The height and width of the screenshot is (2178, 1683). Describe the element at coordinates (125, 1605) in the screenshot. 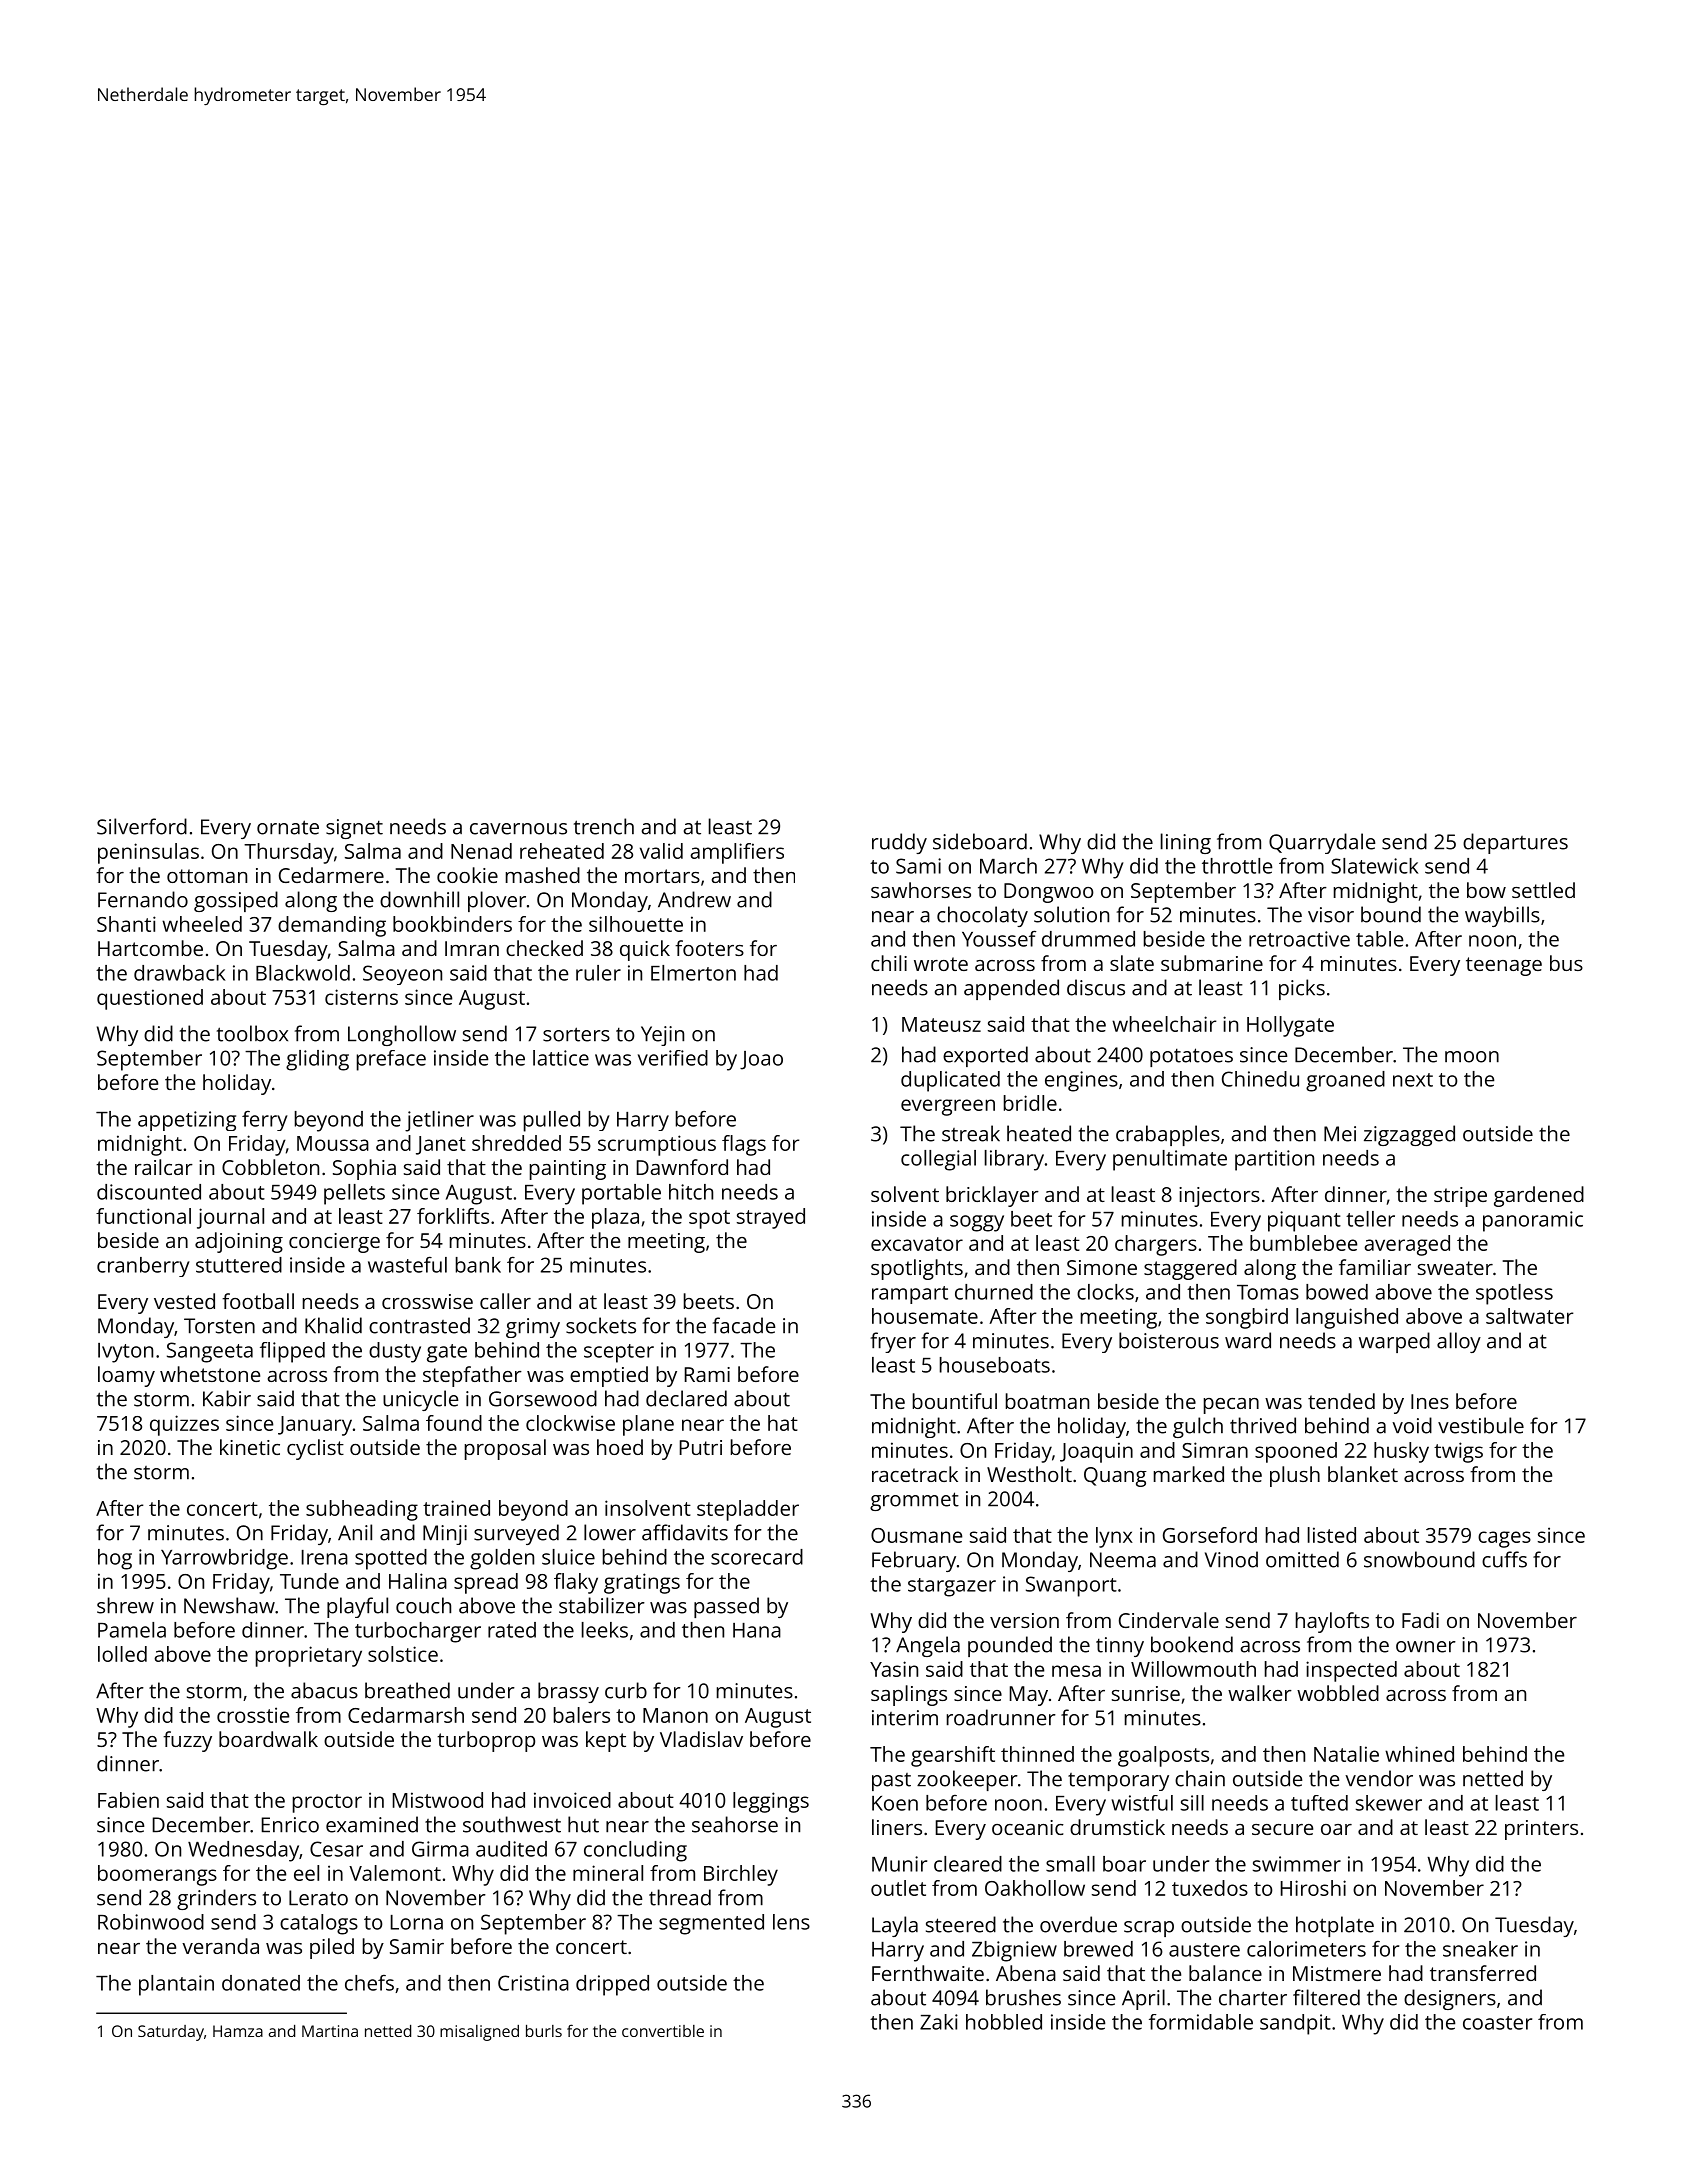

I see `shrew` at that location.
